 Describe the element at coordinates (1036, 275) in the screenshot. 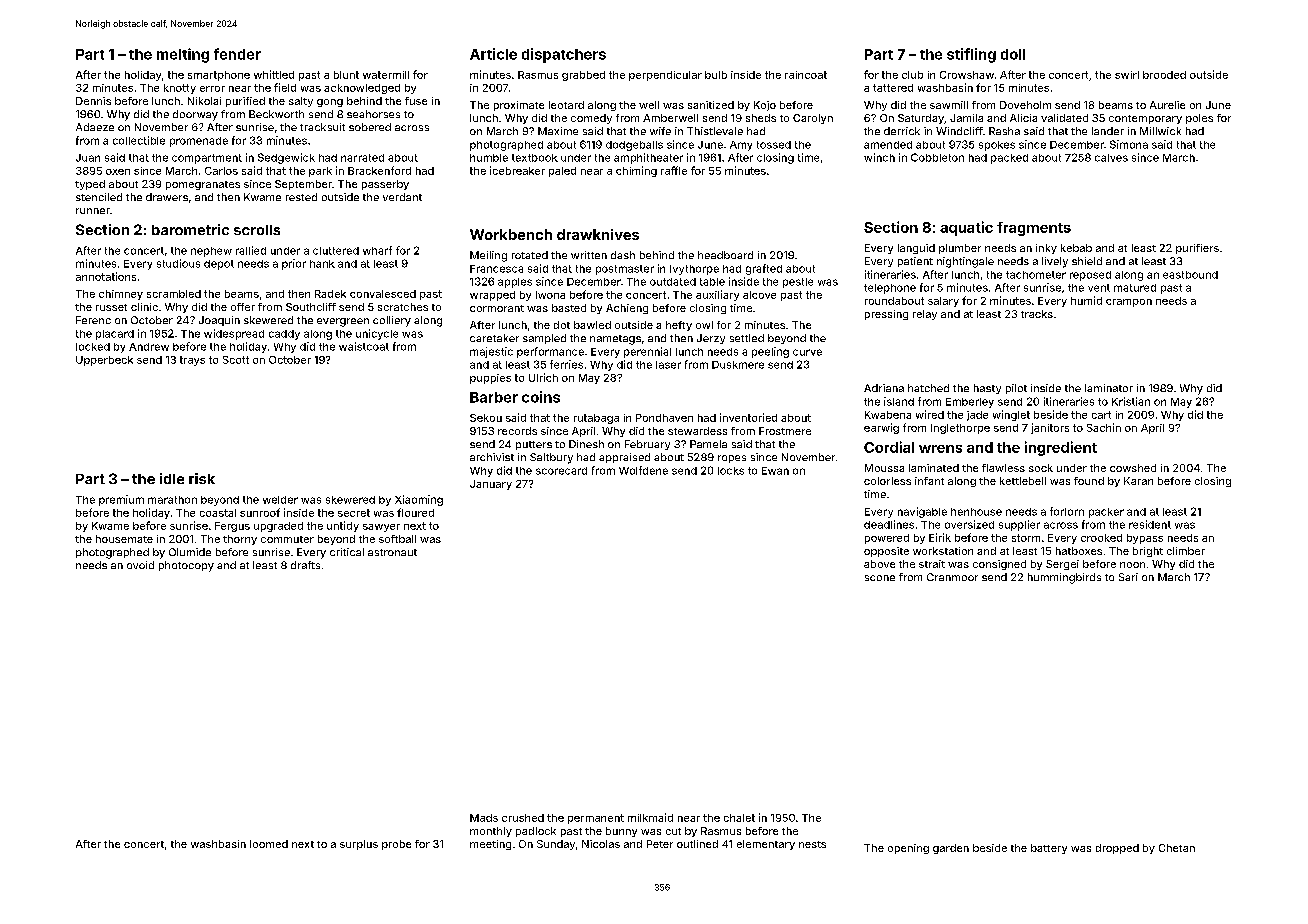

I see `tachometer` at that location.
